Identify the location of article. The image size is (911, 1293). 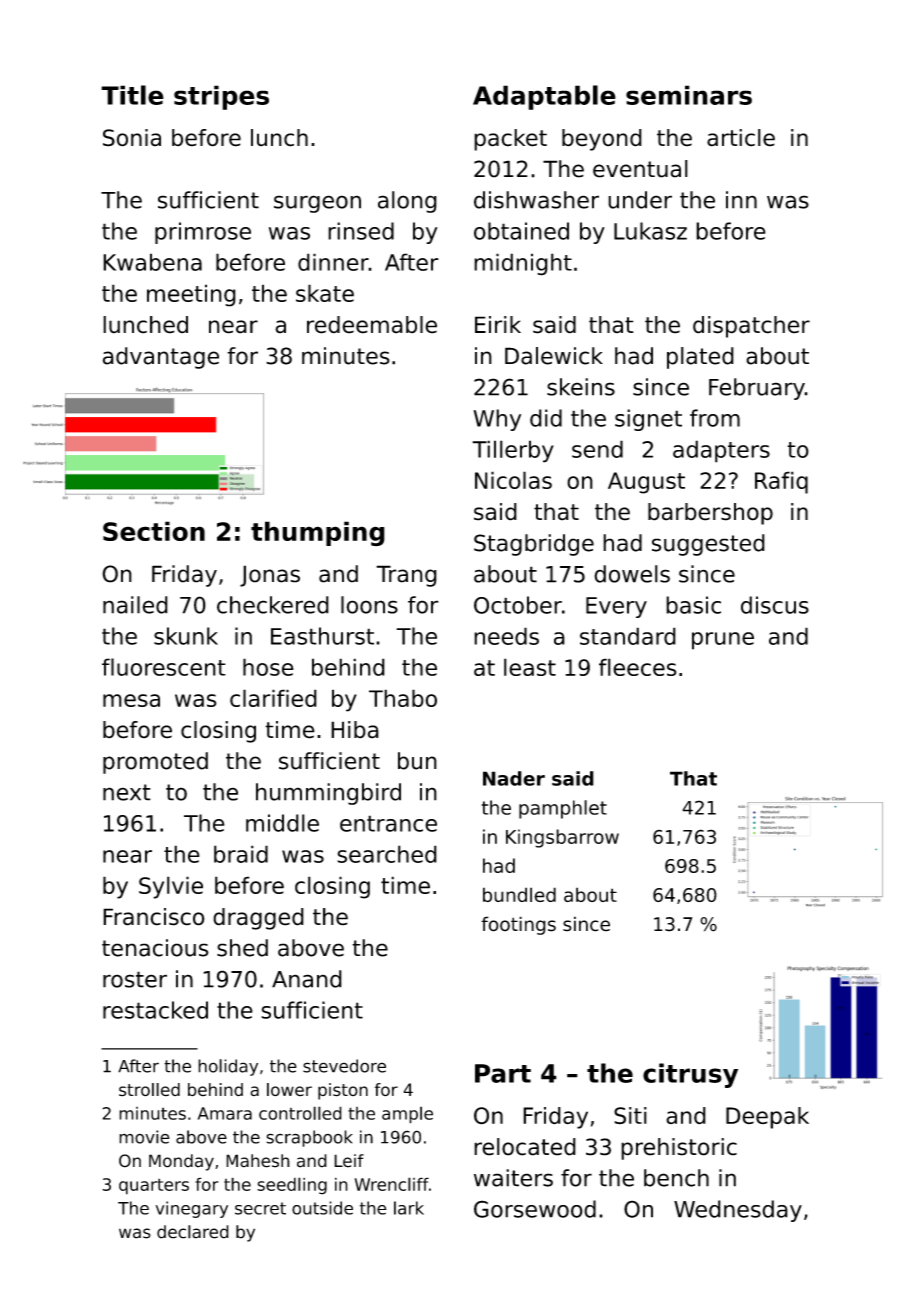
(741, 138).
